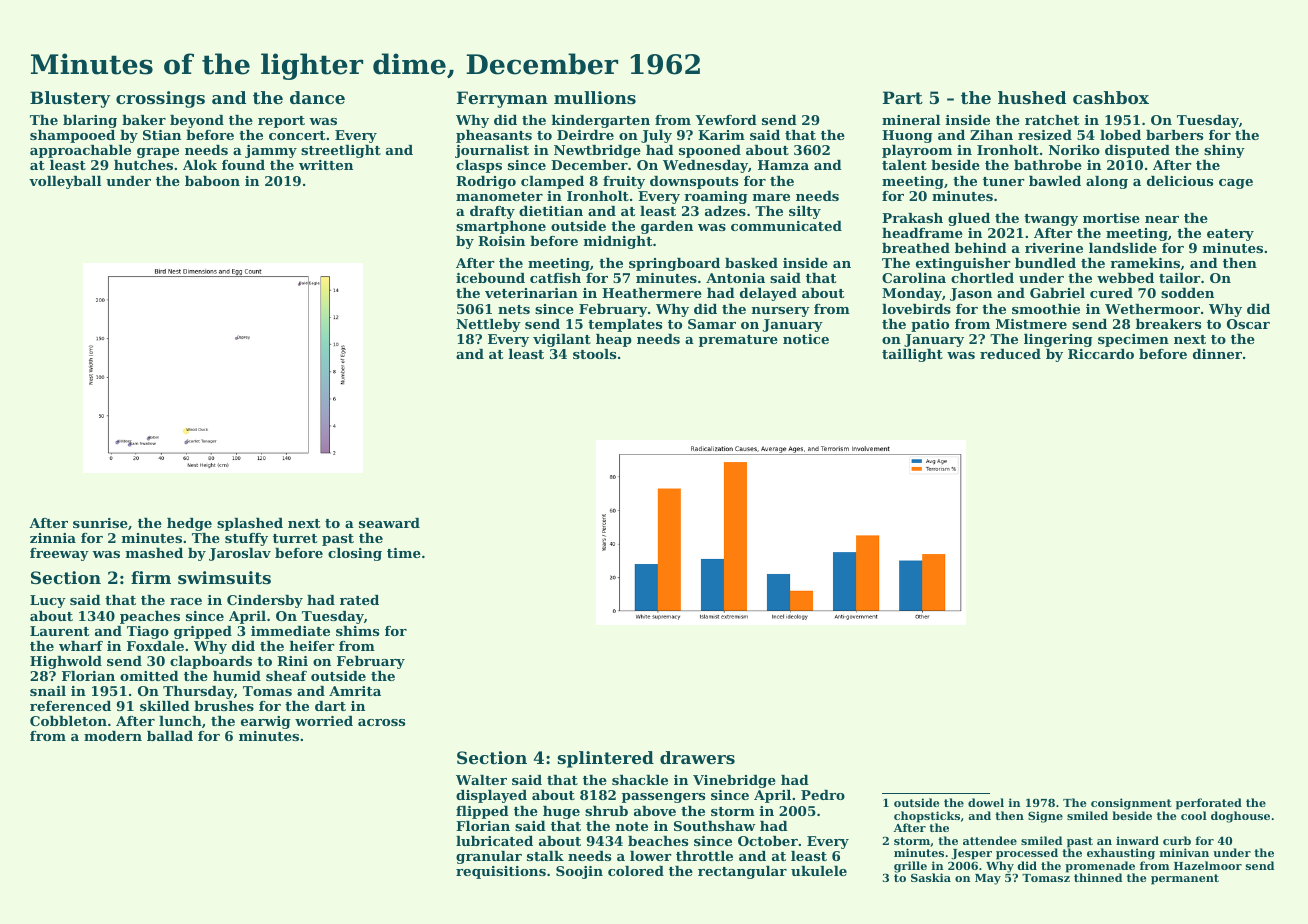 Image resolution: width=1308 pixels, height=924 pixels. I want to click on requisitions, so click(501, 872).
